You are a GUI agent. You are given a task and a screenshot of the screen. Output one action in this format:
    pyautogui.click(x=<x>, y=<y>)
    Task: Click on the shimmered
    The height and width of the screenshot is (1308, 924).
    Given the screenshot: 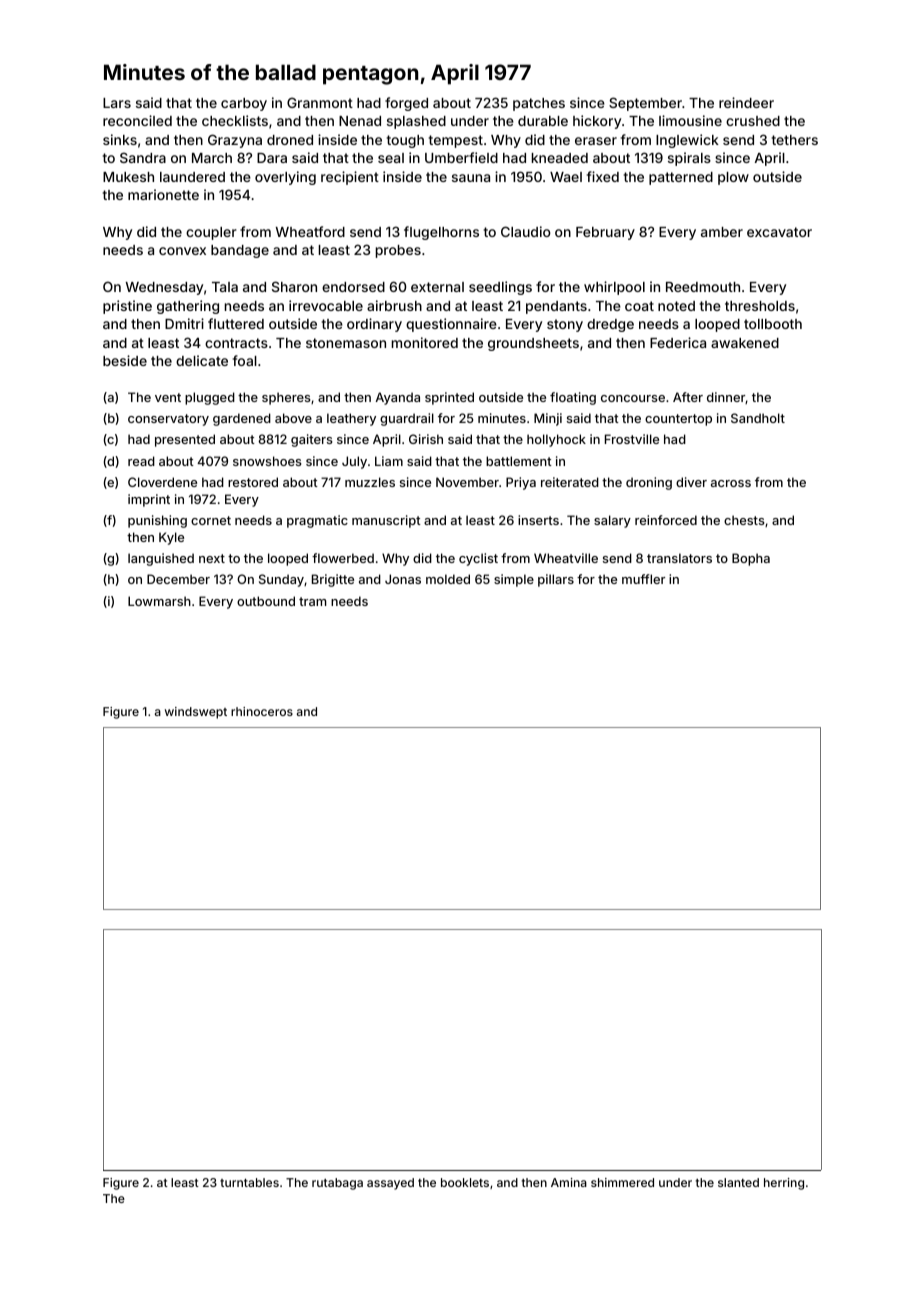 What is the action you would take?
    pyautogui.click(x=622, y=1182)
